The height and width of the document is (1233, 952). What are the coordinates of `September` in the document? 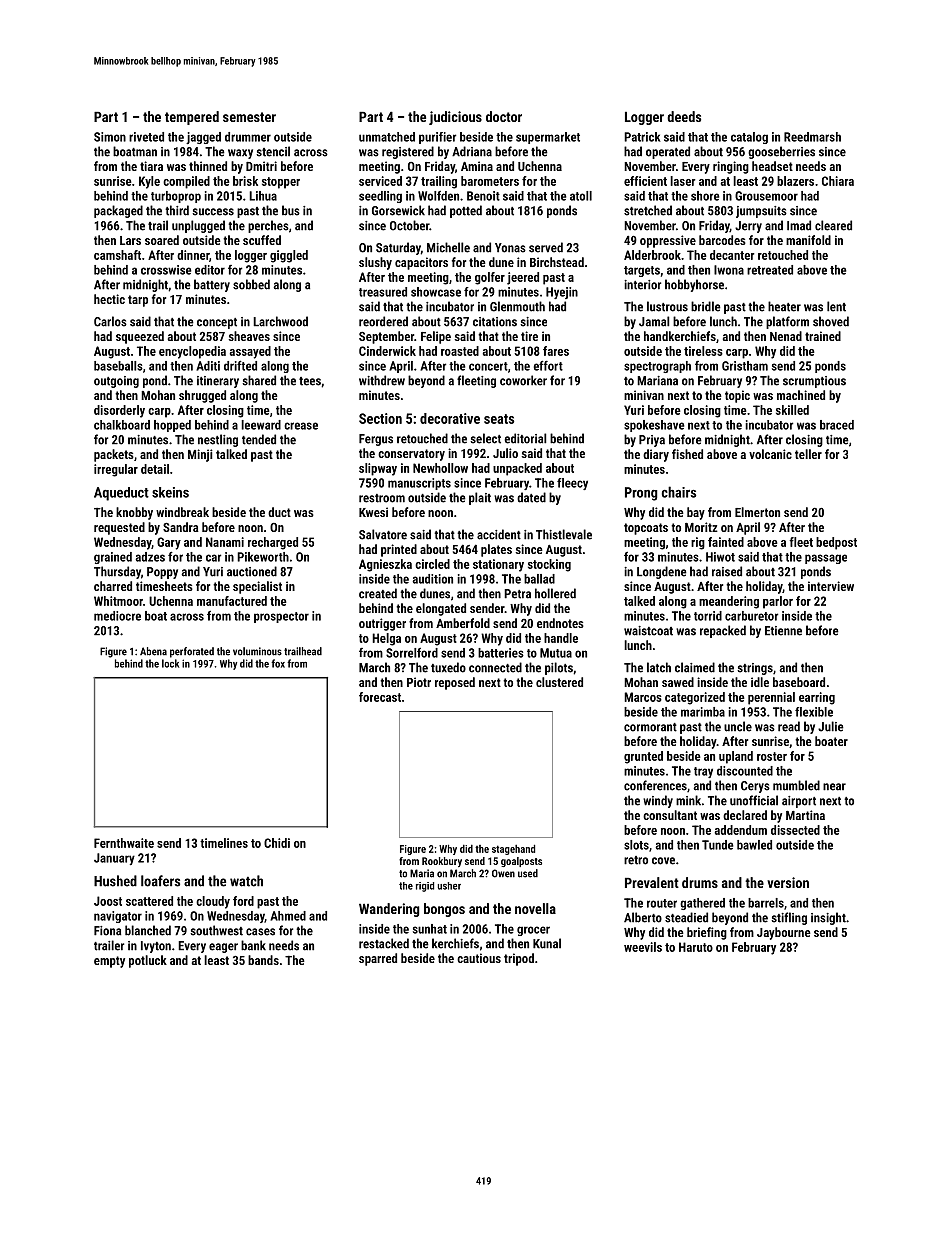 It's located at (386, 337).
